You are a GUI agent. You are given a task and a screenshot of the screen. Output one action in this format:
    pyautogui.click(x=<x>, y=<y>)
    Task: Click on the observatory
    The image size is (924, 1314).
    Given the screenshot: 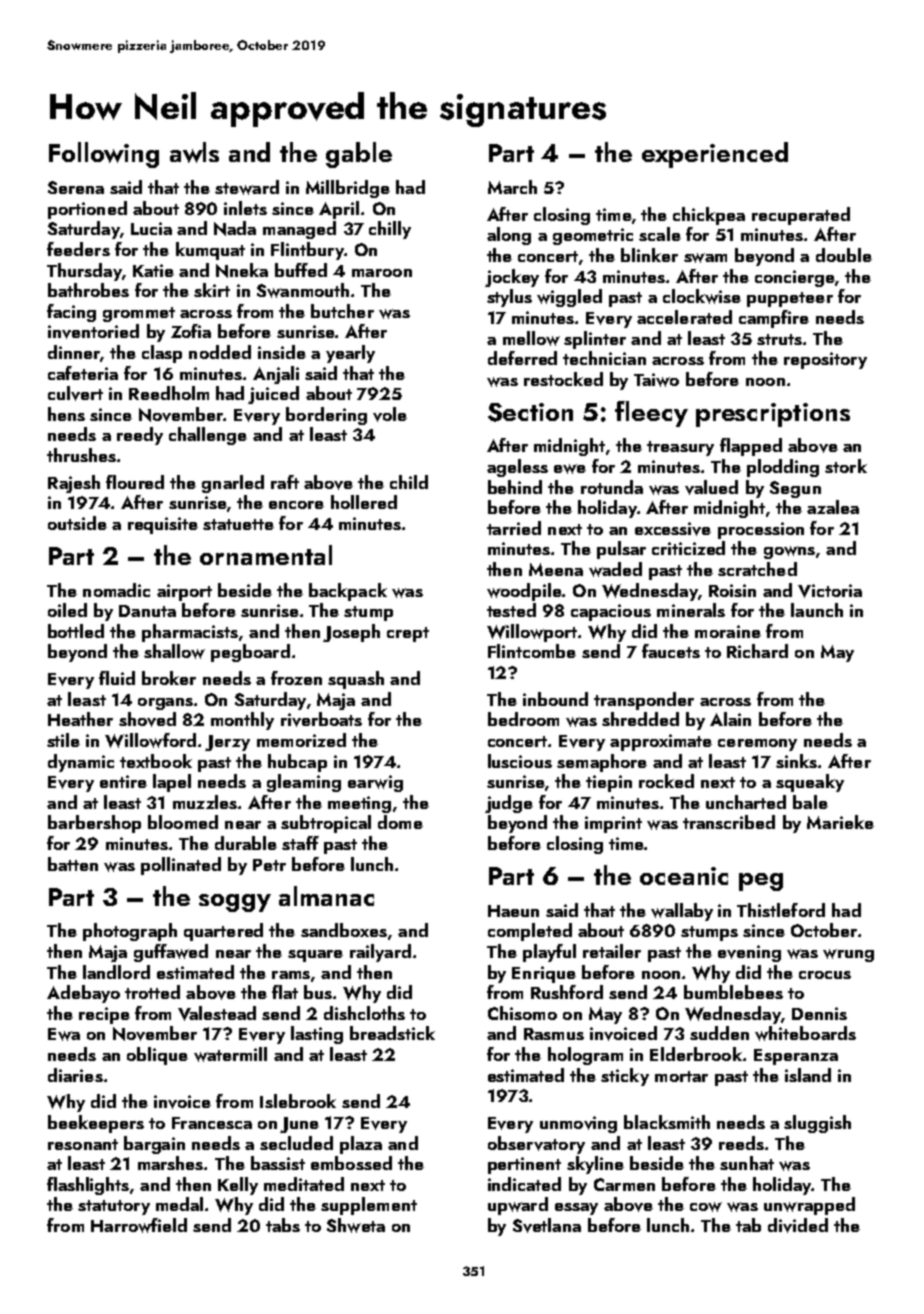 What is the action you would take?
    pyautogui.click(x=536, y=1145)
